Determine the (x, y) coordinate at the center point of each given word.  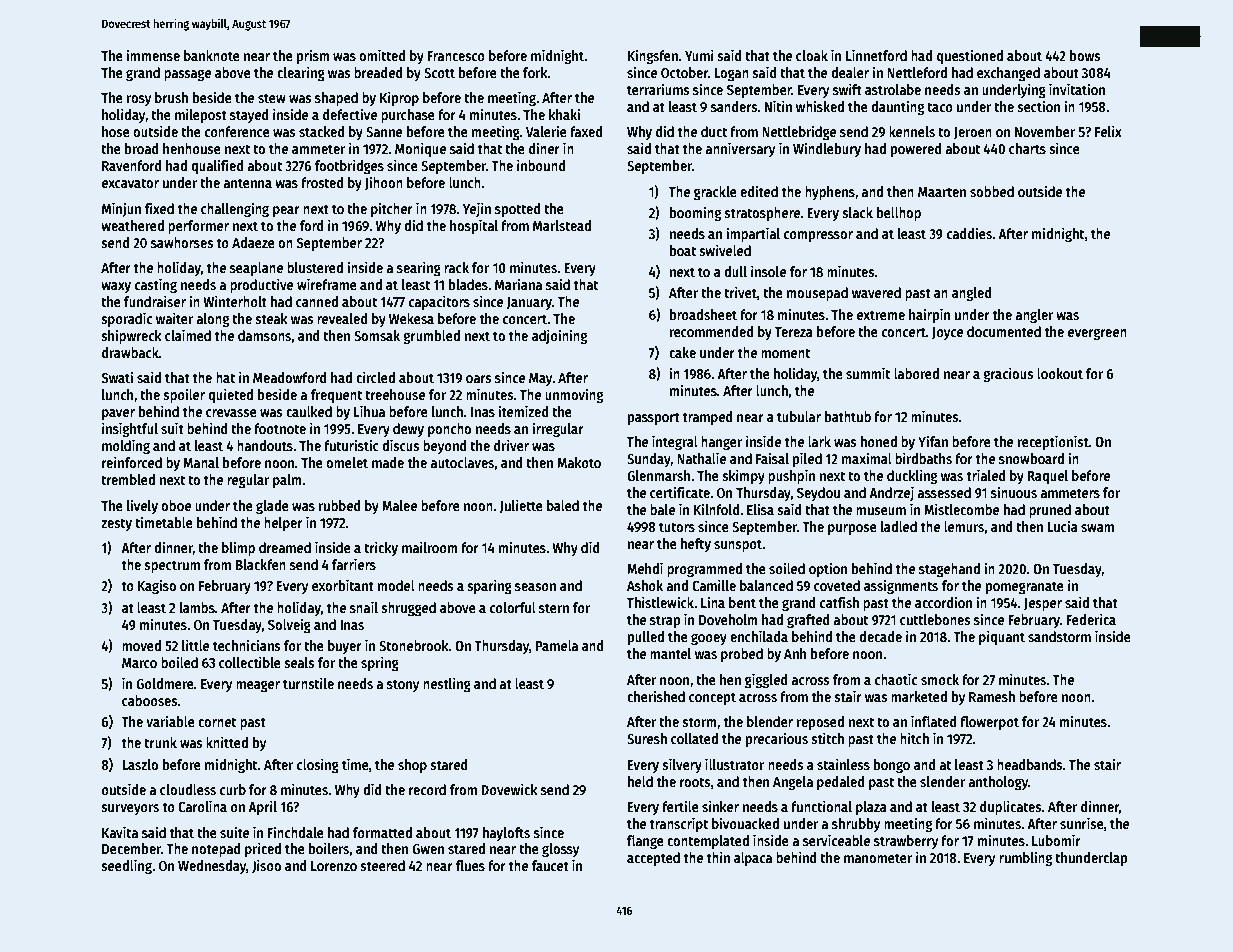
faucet (550, 865)
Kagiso (157, 586)
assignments (901, 586)
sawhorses (182, 242)
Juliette (521, 506)
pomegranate (1025, 587)
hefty (696, 545)
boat (683, 250)
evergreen (1097, 334)
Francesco (456, 56)
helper (283, 524)
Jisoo (266, 866)
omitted (382, 55)
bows (1085, 55)
